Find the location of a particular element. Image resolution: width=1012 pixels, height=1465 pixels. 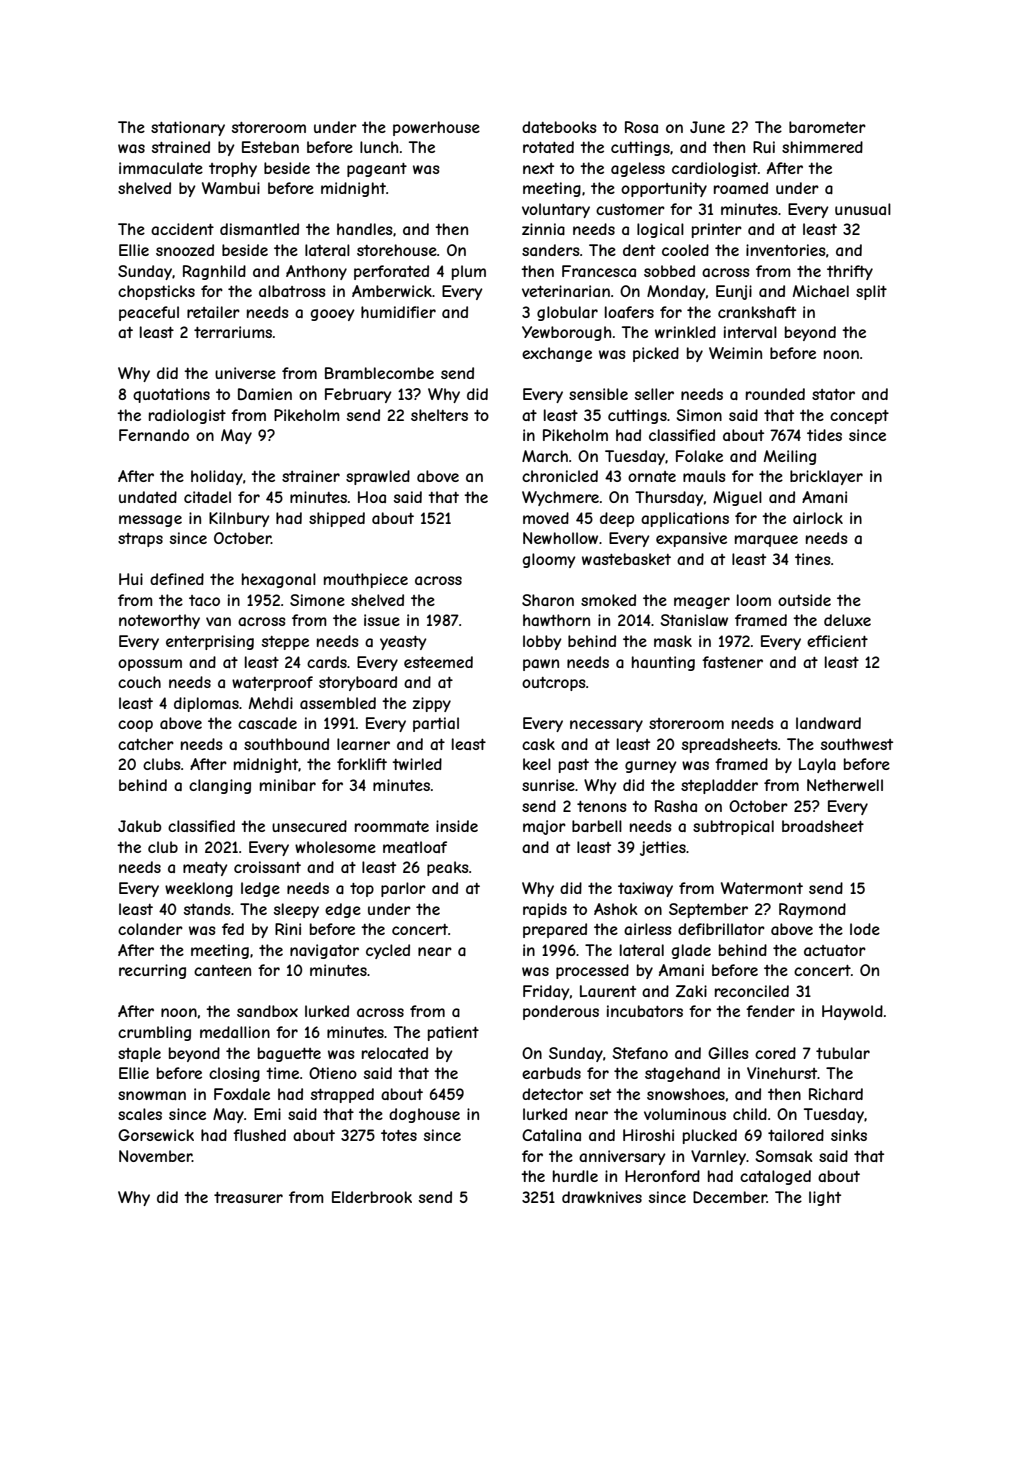

inventories is located at coordinates (786, 250).
